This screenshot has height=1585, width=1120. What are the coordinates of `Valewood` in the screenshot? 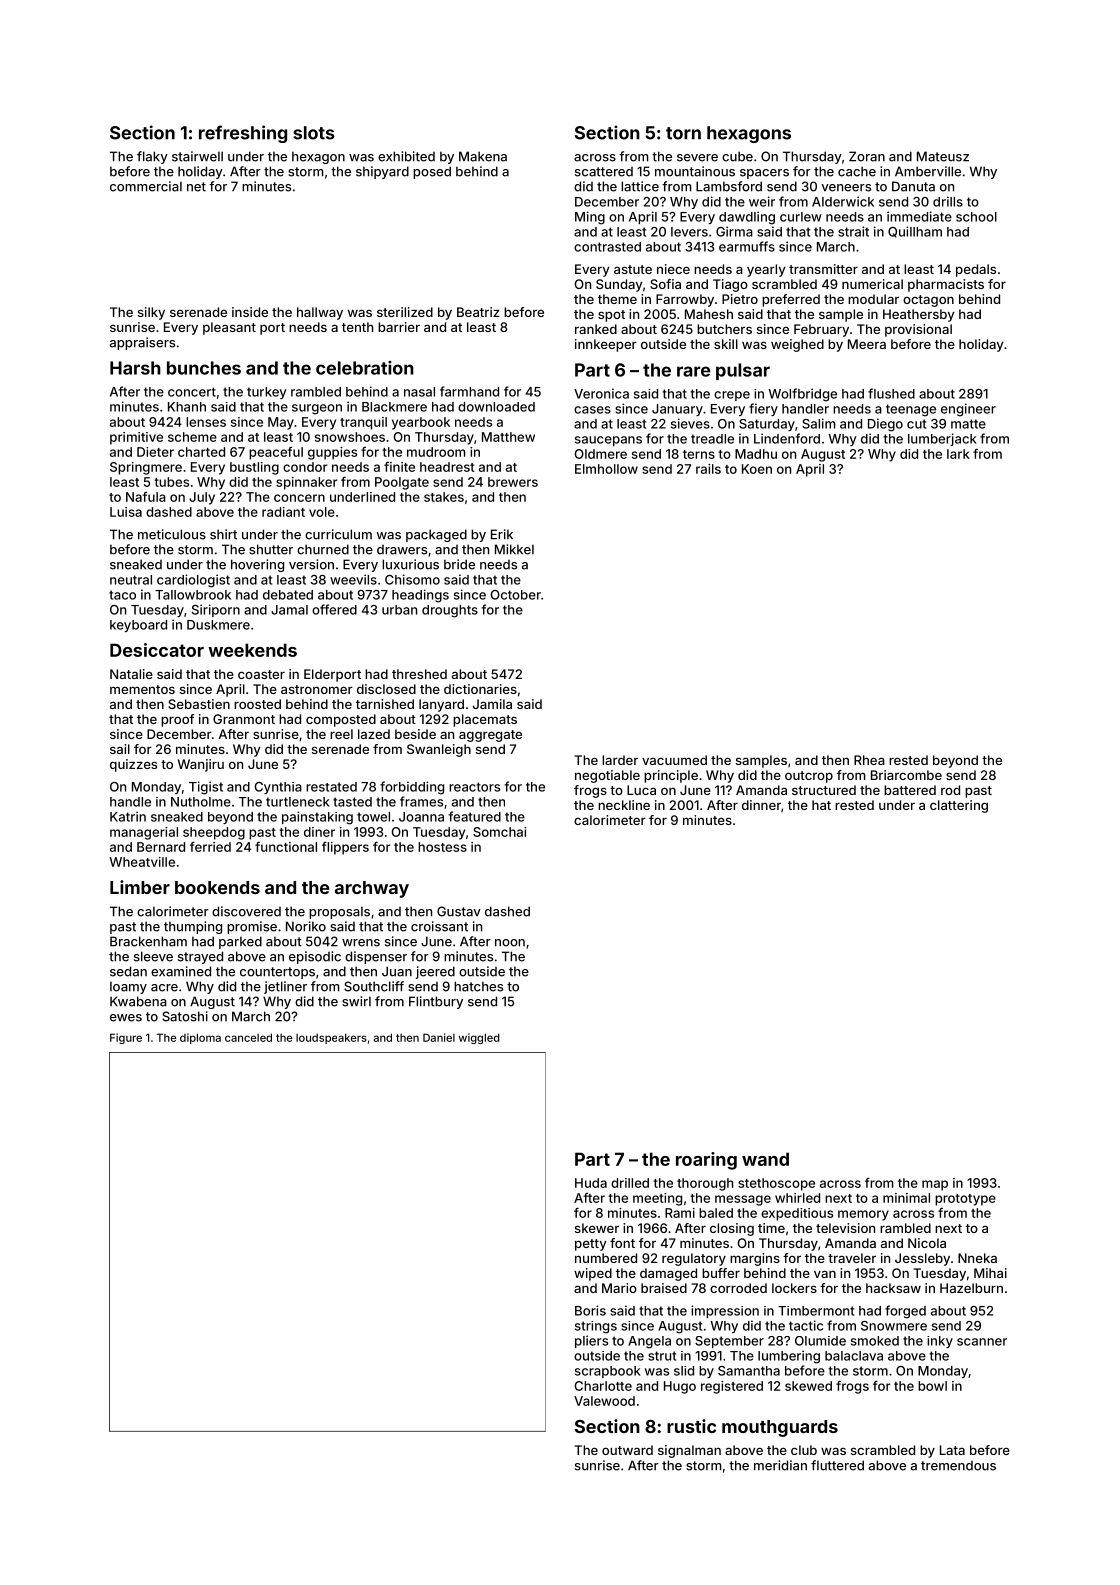 It's located at (604, 1401).
